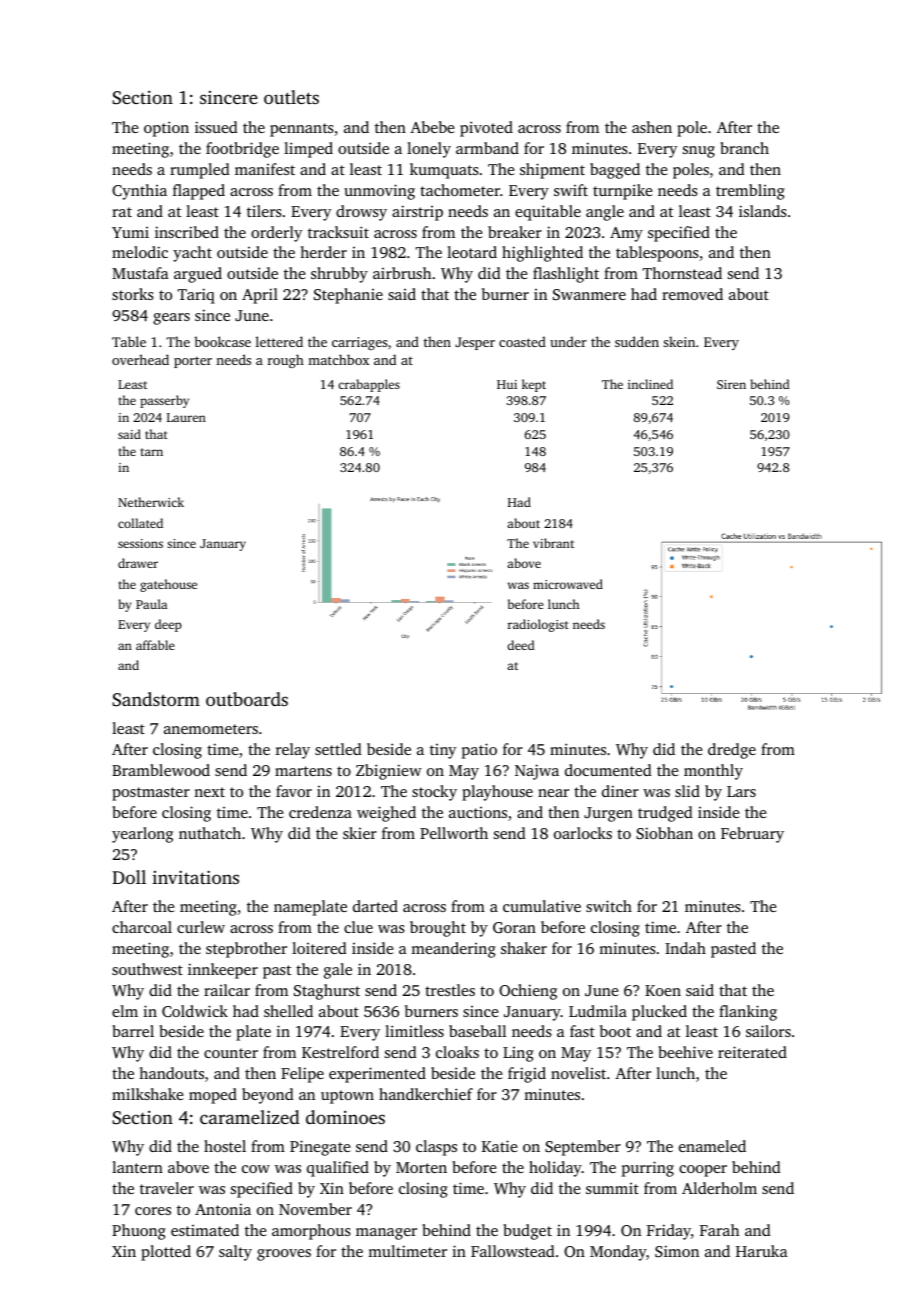 The height and width of the image is (1316, 908). I want to click on Simon, so click(677, 1251).
